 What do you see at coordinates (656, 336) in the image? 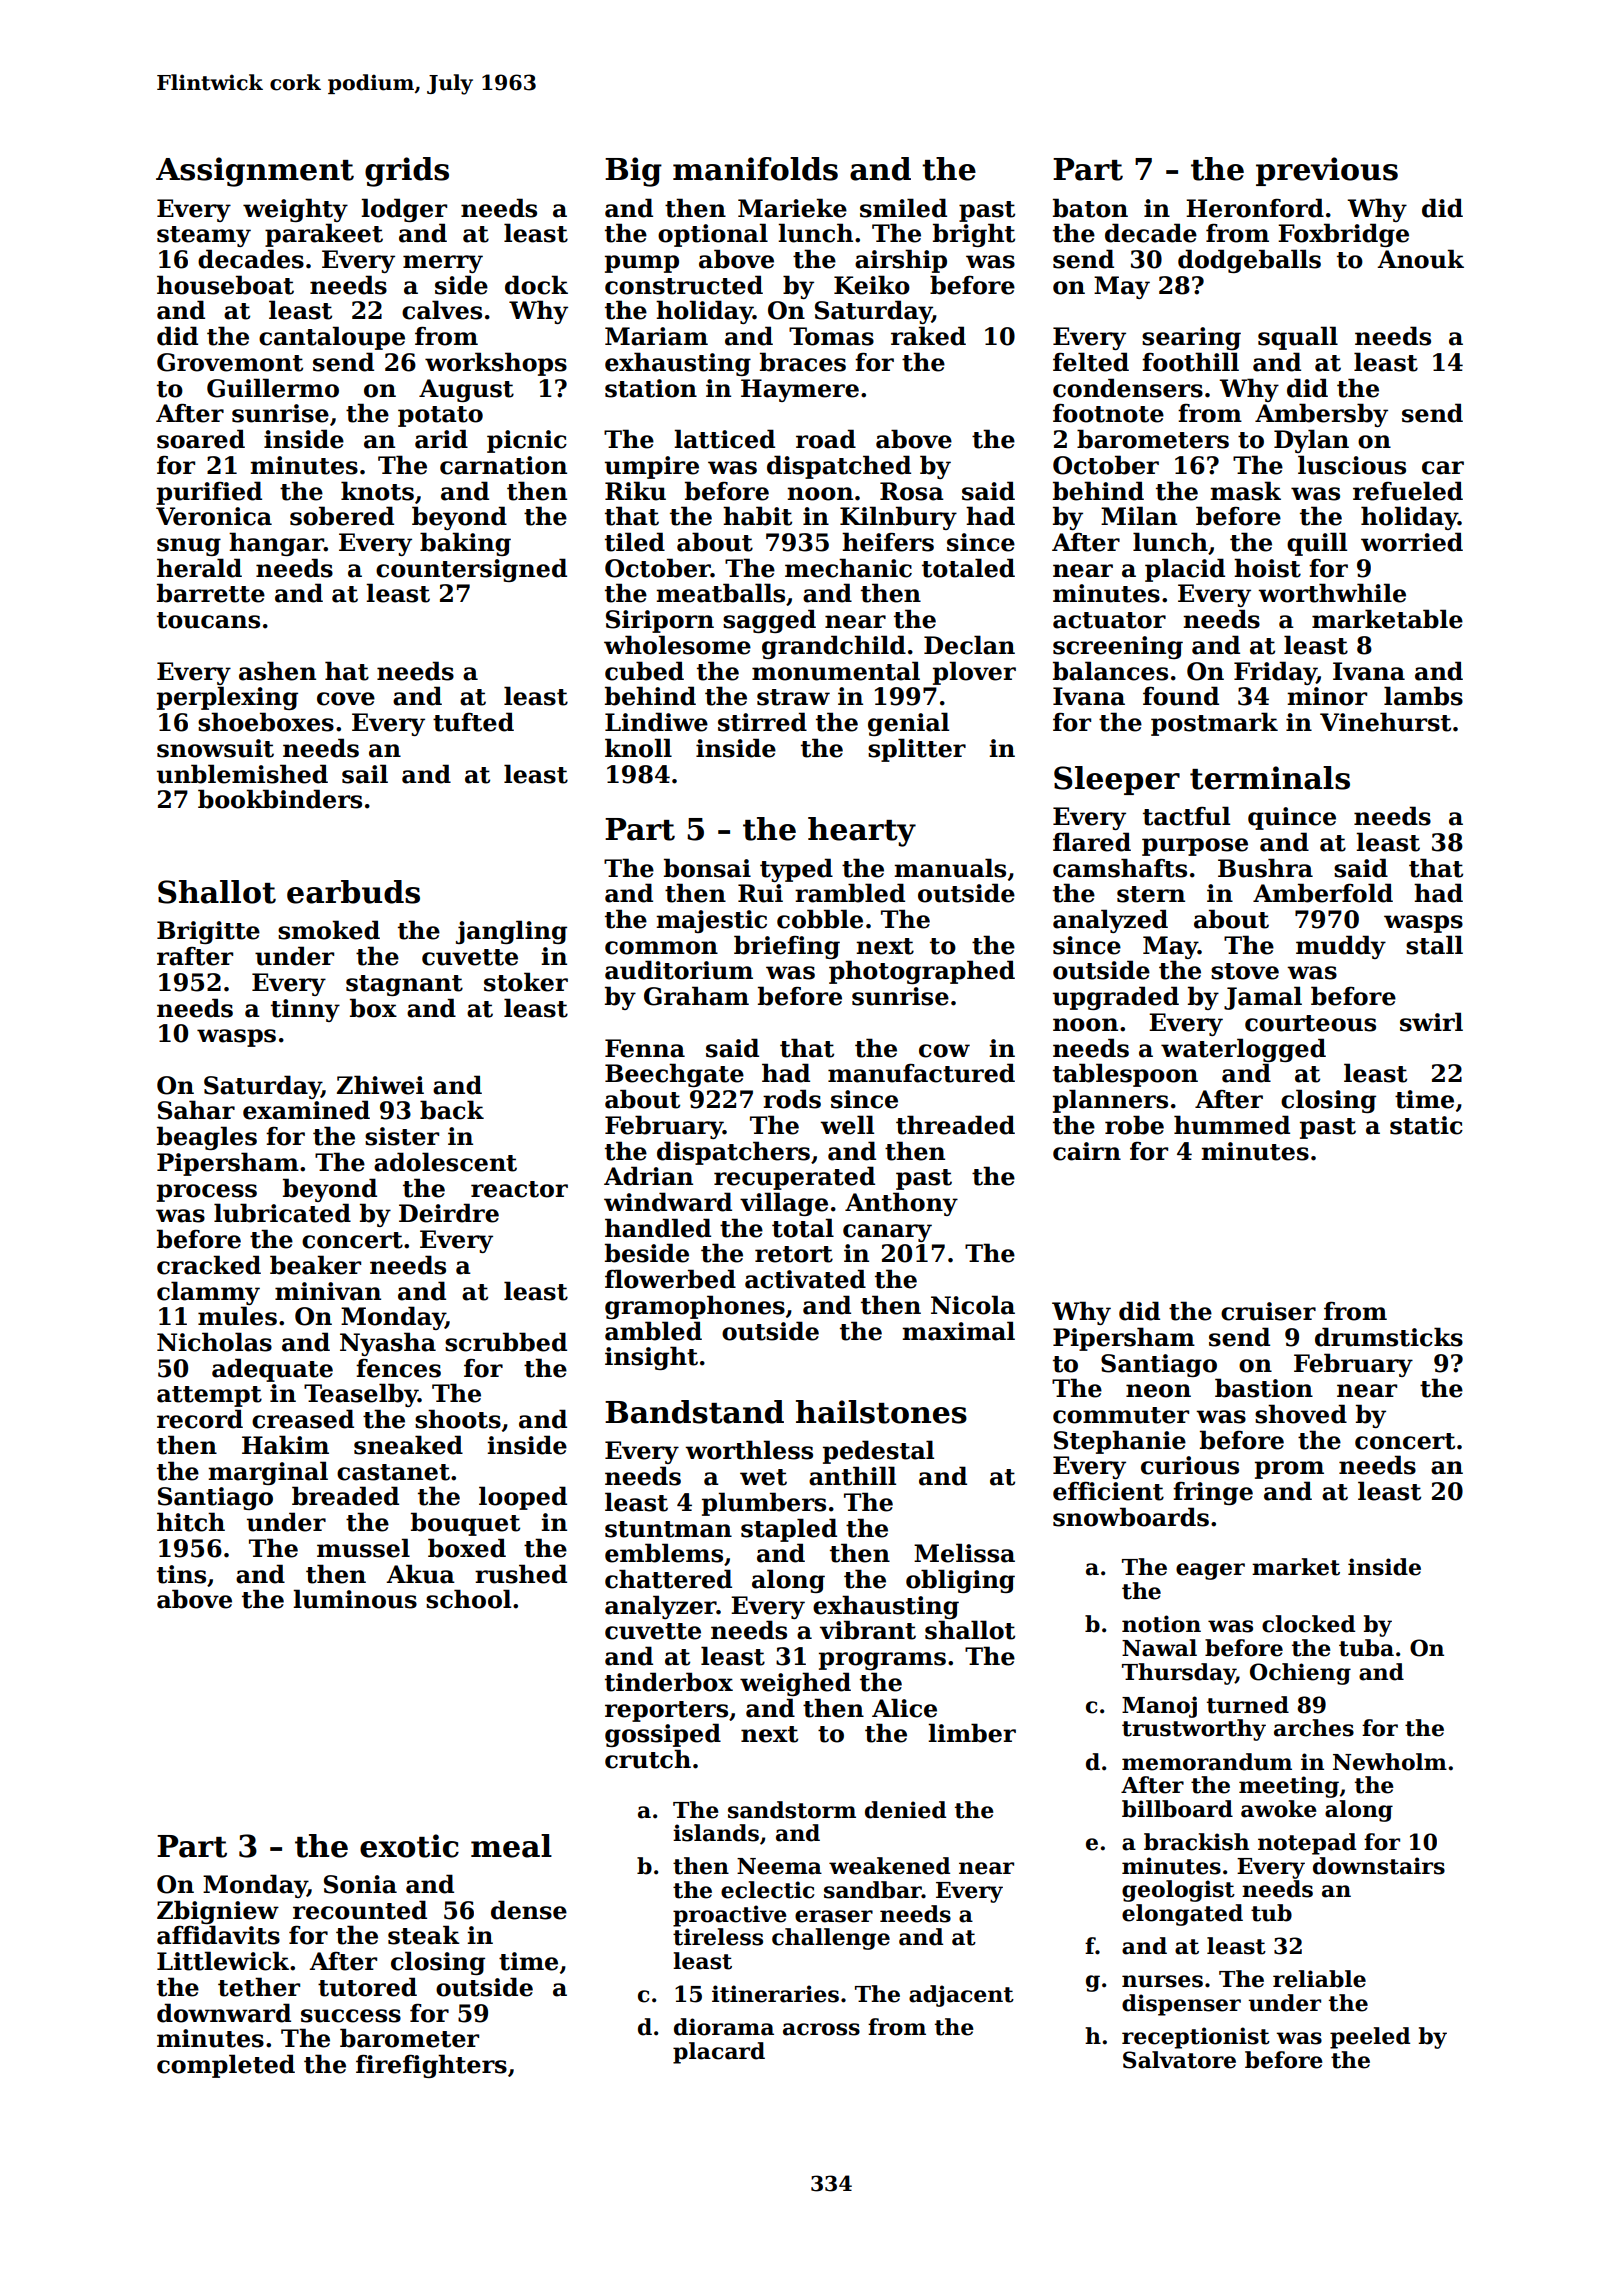
I see `Mariam` at bounding box center [656, 336].
